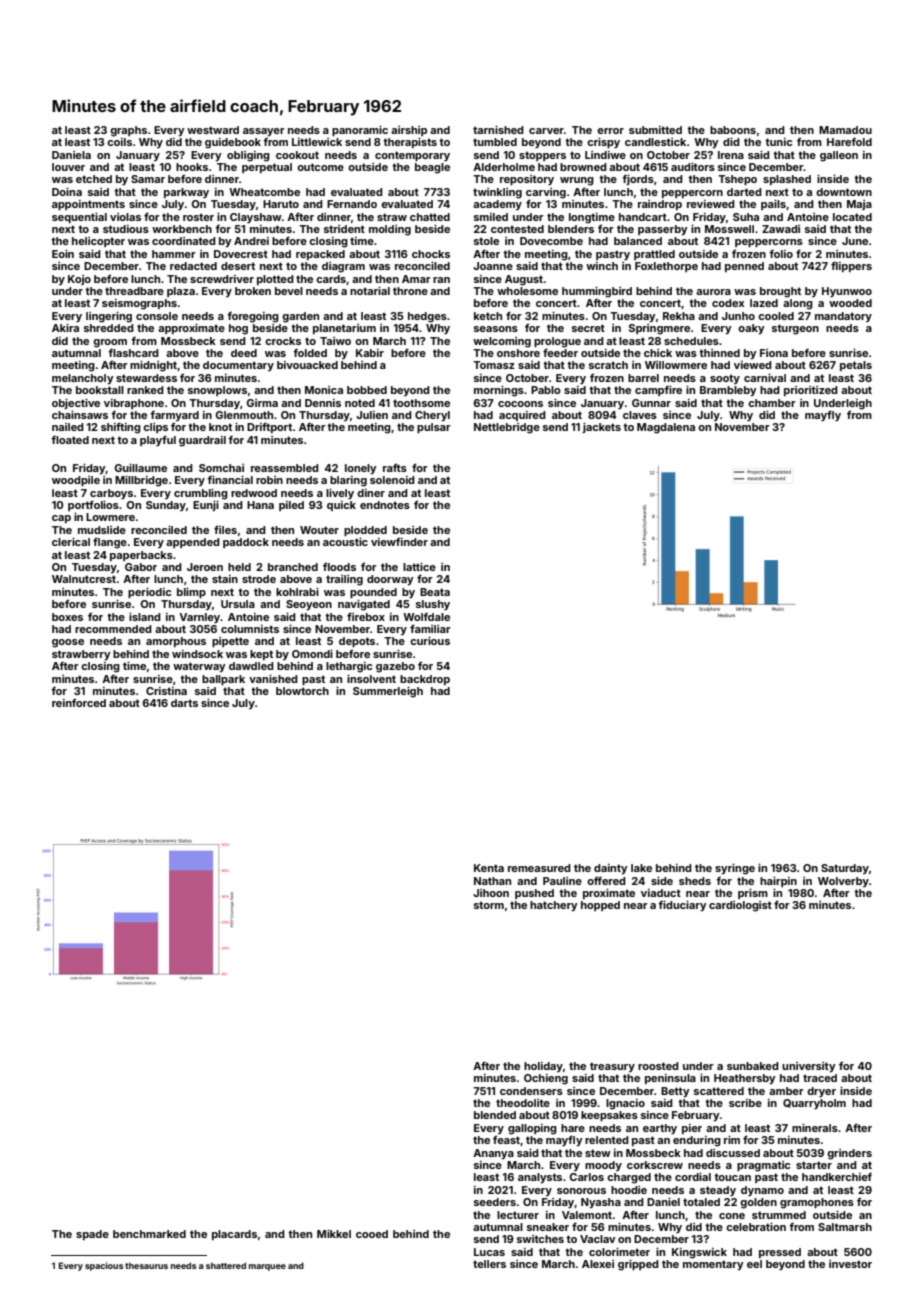 Image resolution: width=924 pixels, height=1308 pixels. Describe the element at coordinates (498, 129) in the screenshot. I see `tarnished` at that location.
